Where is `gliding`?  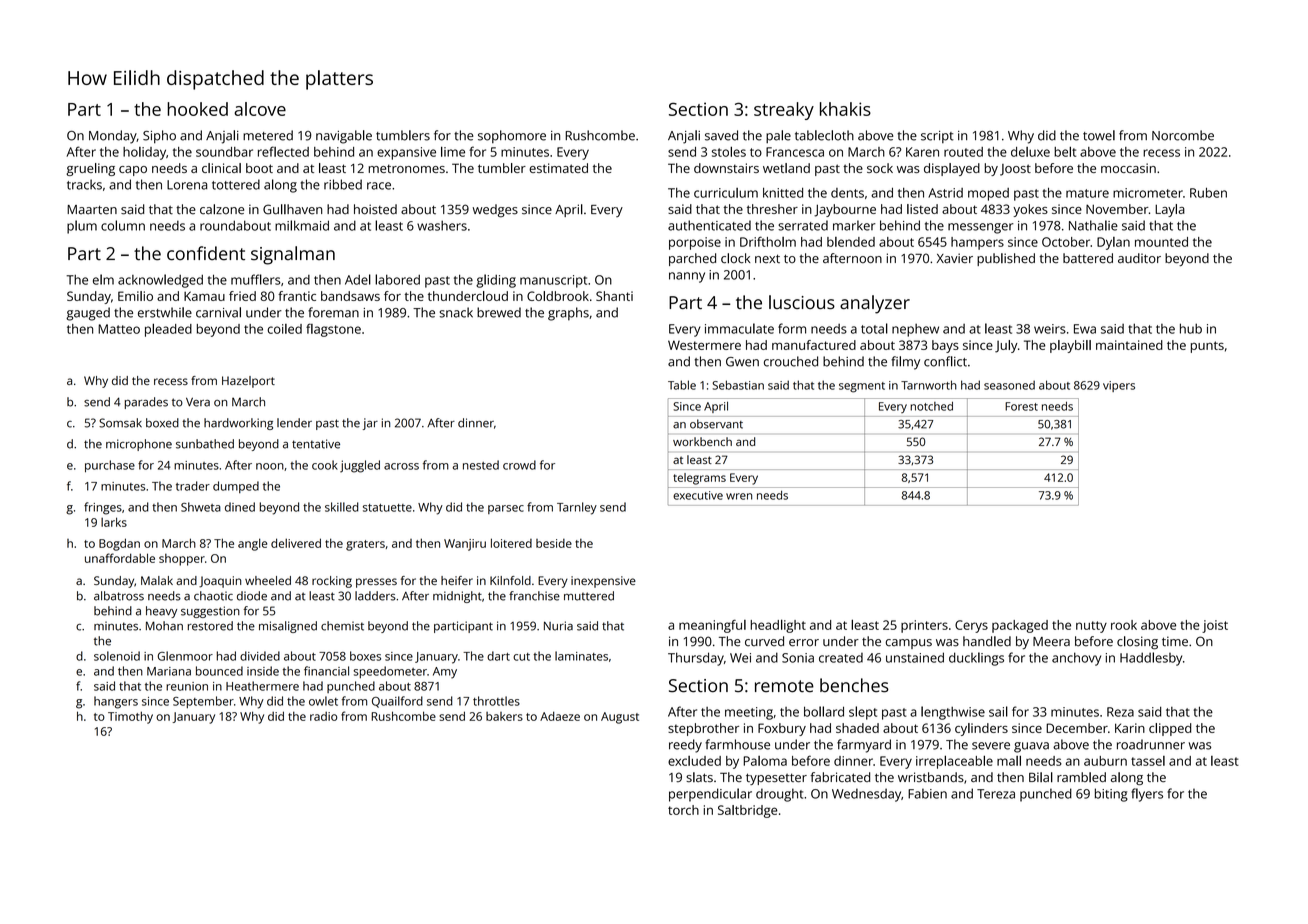 gliding is located at coordinates (496, 281).
